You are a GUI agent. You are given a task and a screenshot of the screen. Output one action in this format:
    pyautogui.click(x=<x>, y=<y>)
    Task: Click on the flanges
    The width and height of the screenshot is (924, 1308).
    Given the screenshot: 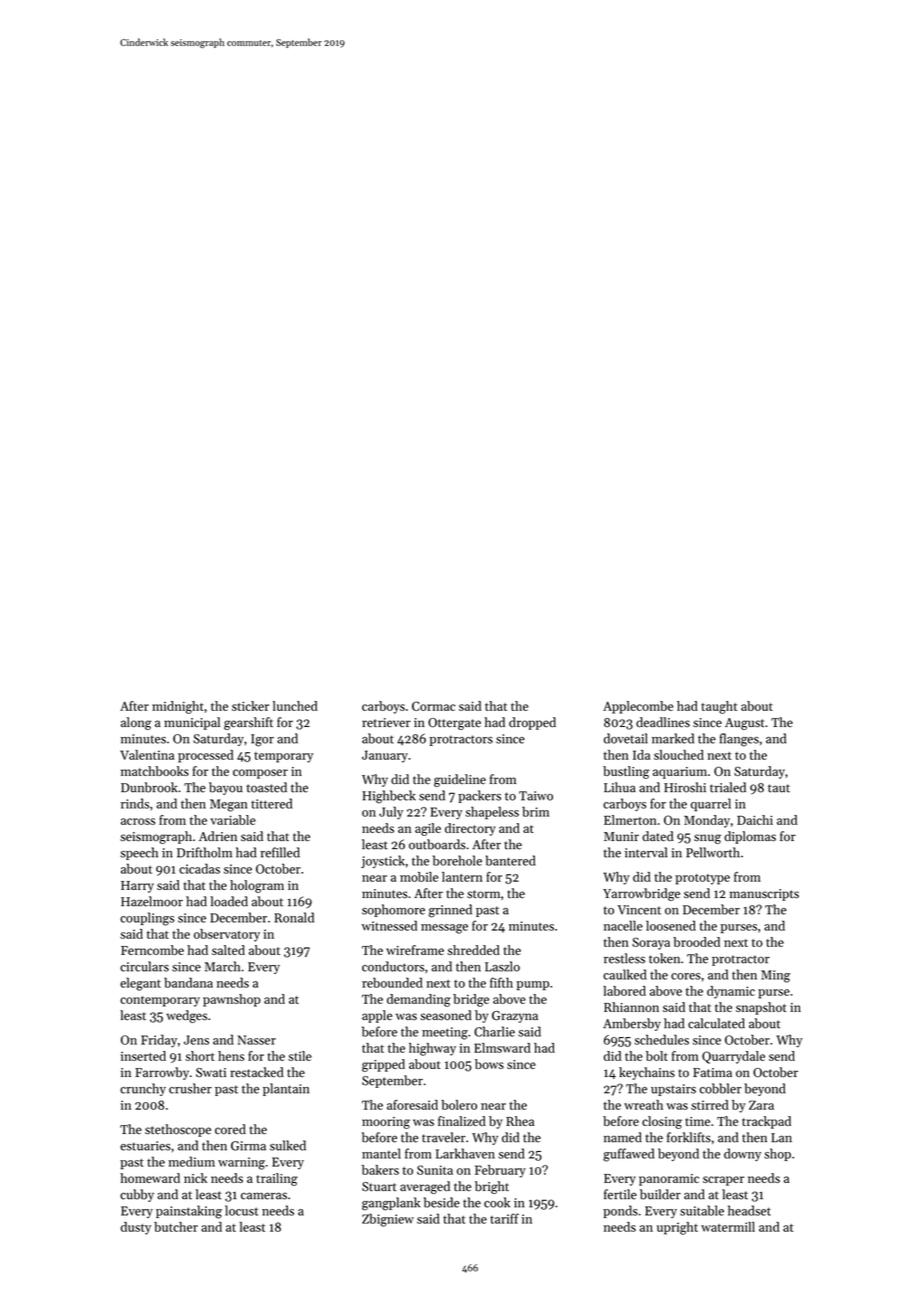 What is the action you would take?
    pyautogui.click(x=739, y=740)
